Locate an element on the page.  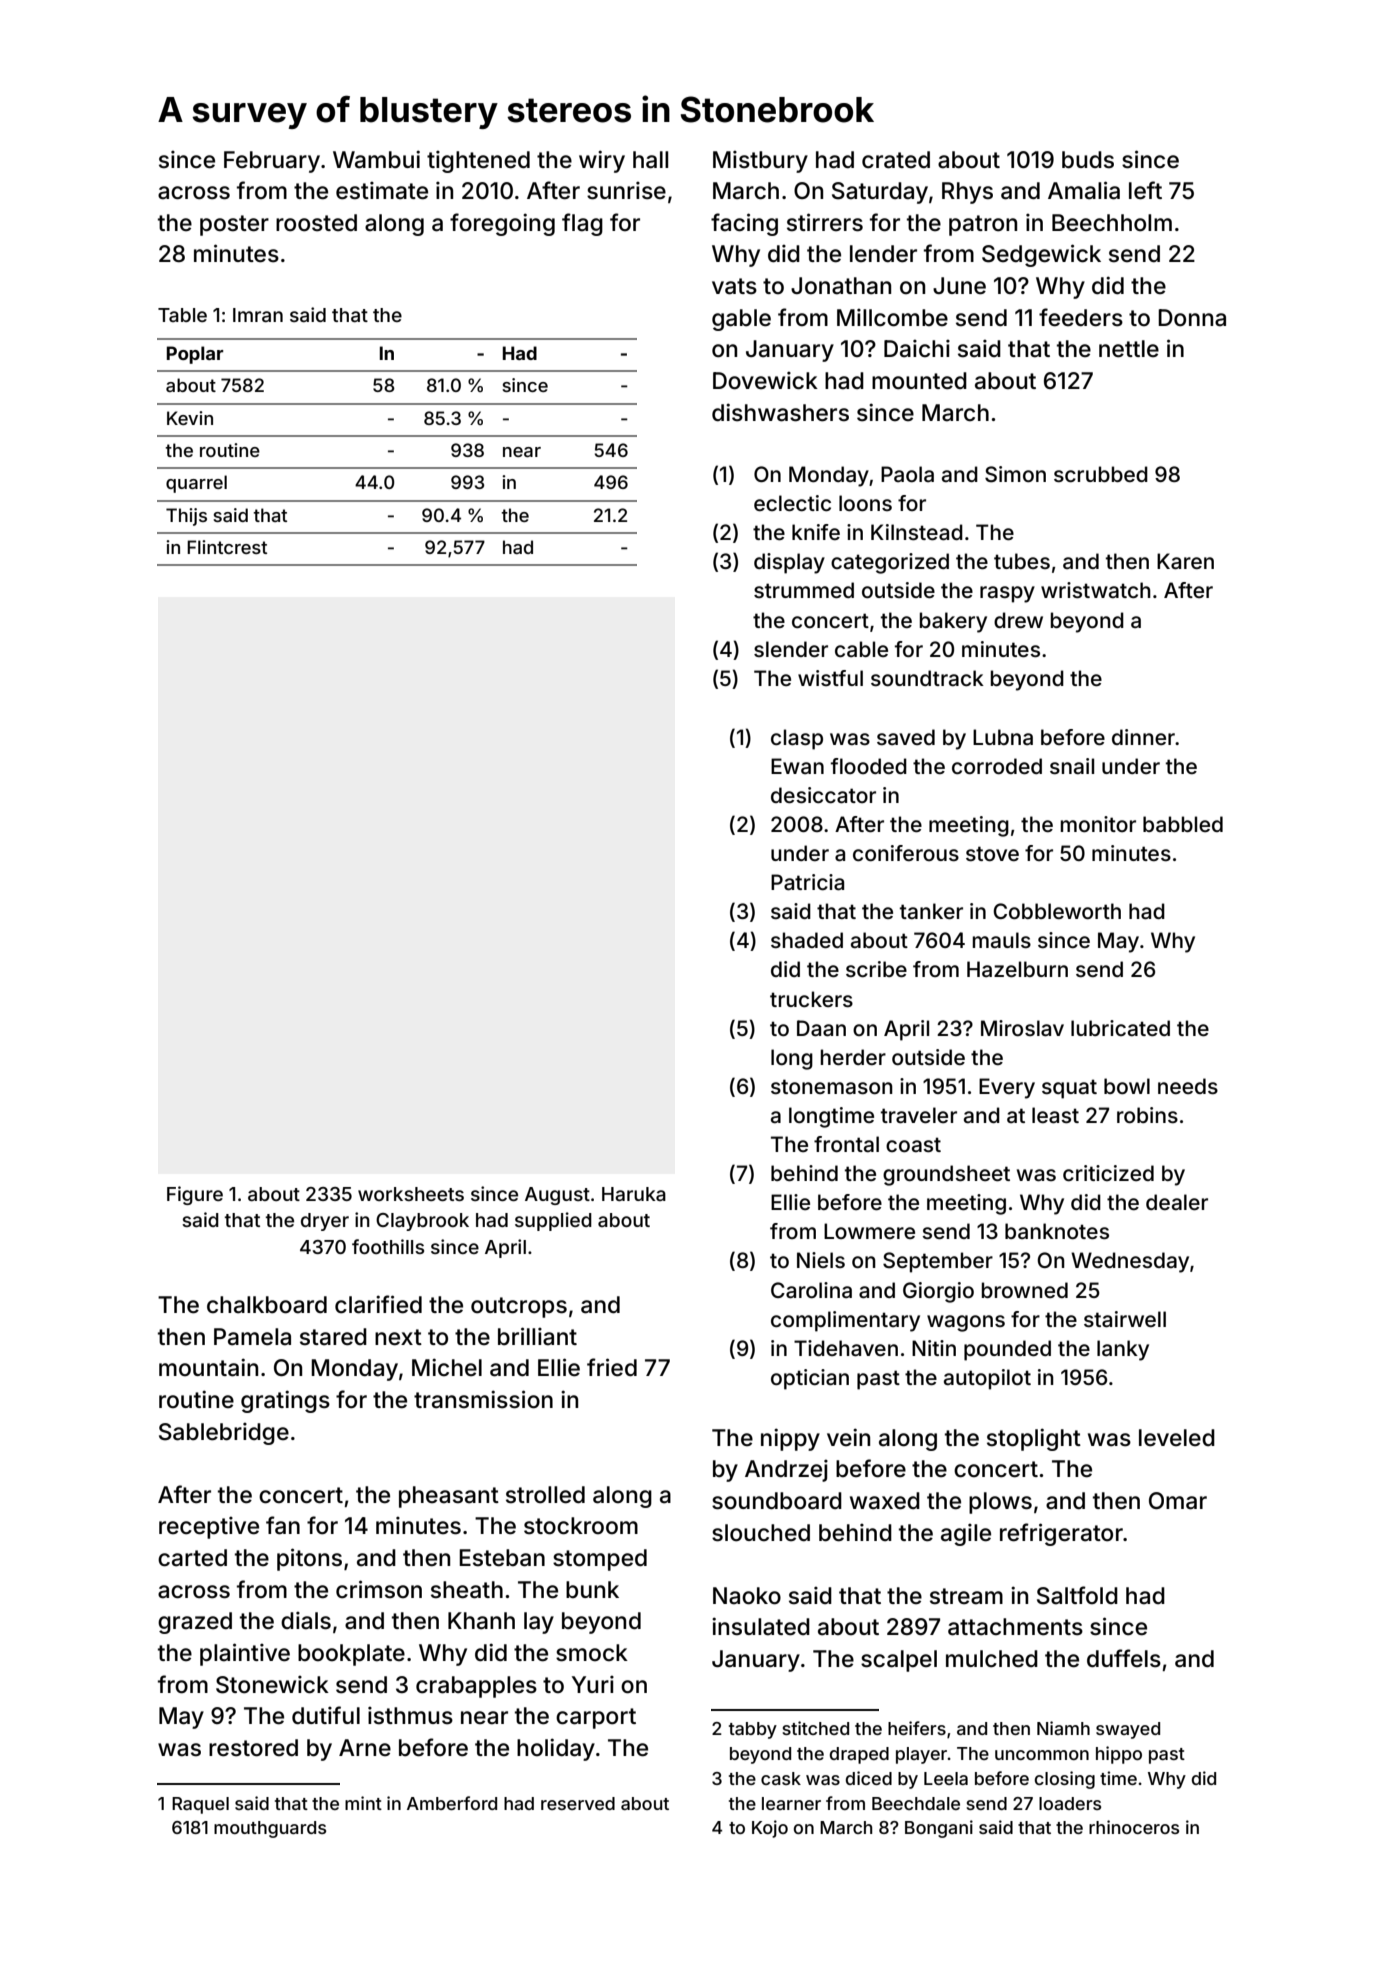
wiry is located at coordinates (602, 161).
